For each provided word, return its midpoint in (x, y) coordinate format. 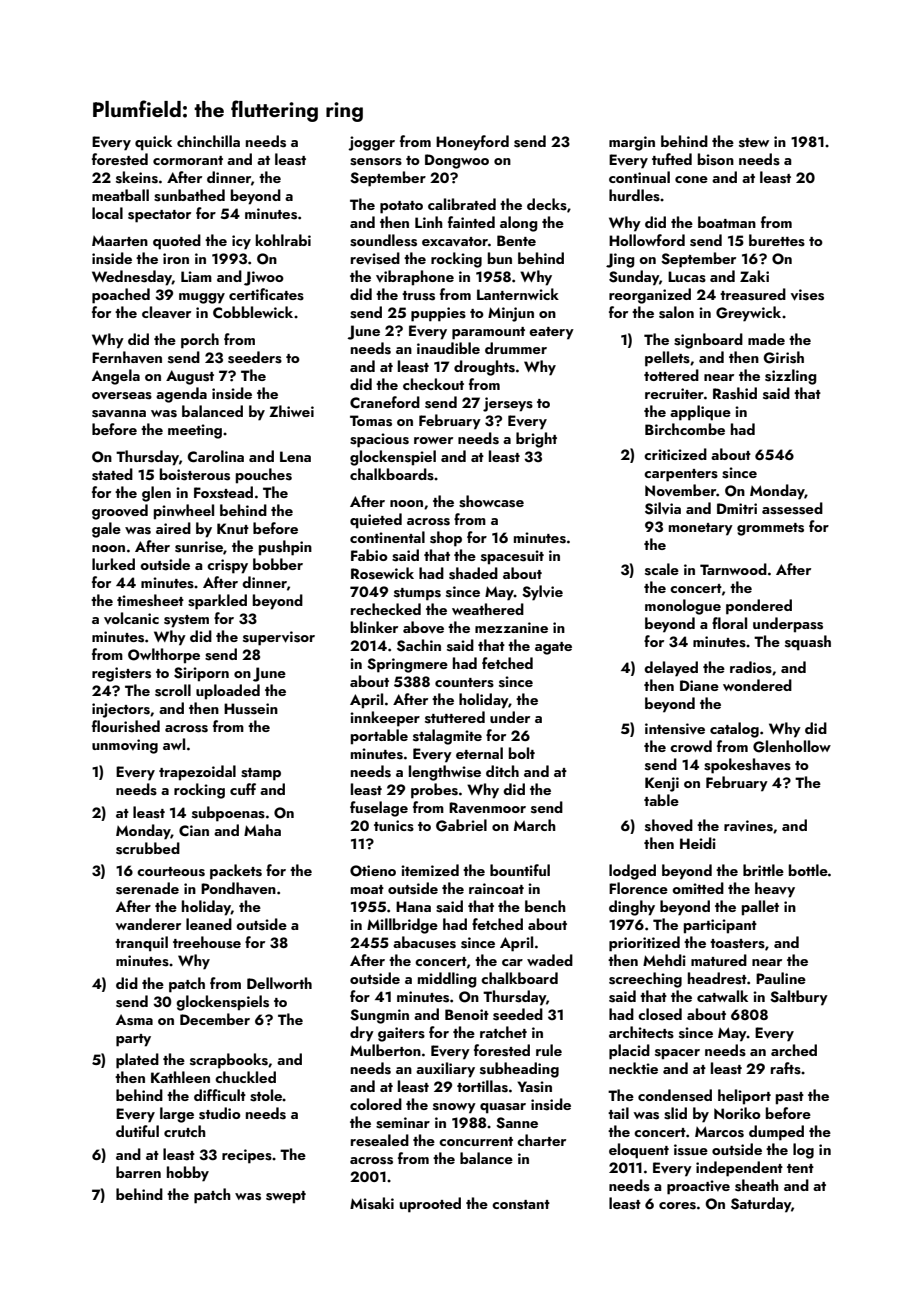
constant (521, 1205)
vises (807, 295)
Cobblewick (253, 312)
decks (547, 204)
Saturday (761, 1205)
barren (138, 1172)
